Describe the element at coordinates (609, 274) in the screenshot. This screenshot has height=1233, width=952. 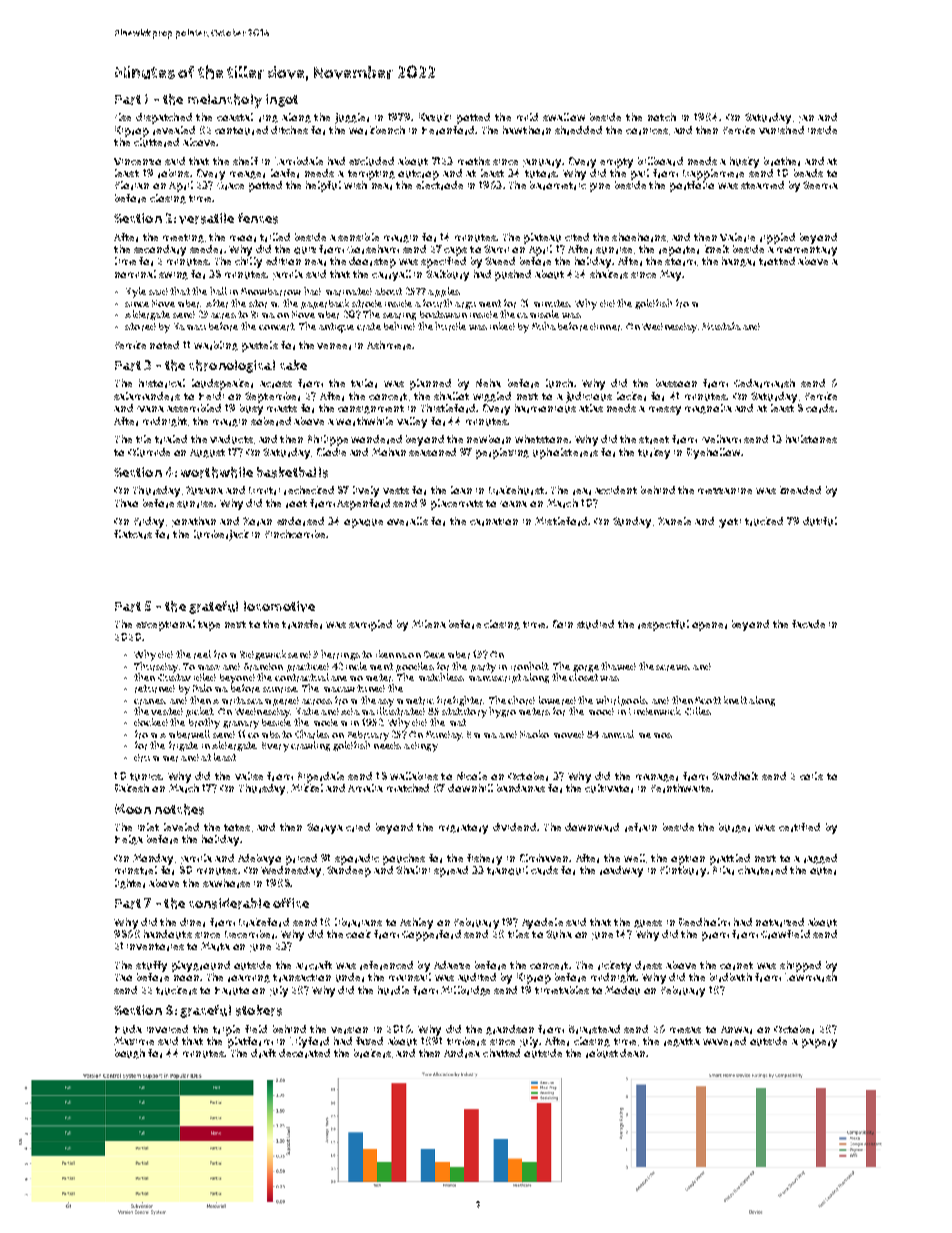
I see `shakers` at that location.
